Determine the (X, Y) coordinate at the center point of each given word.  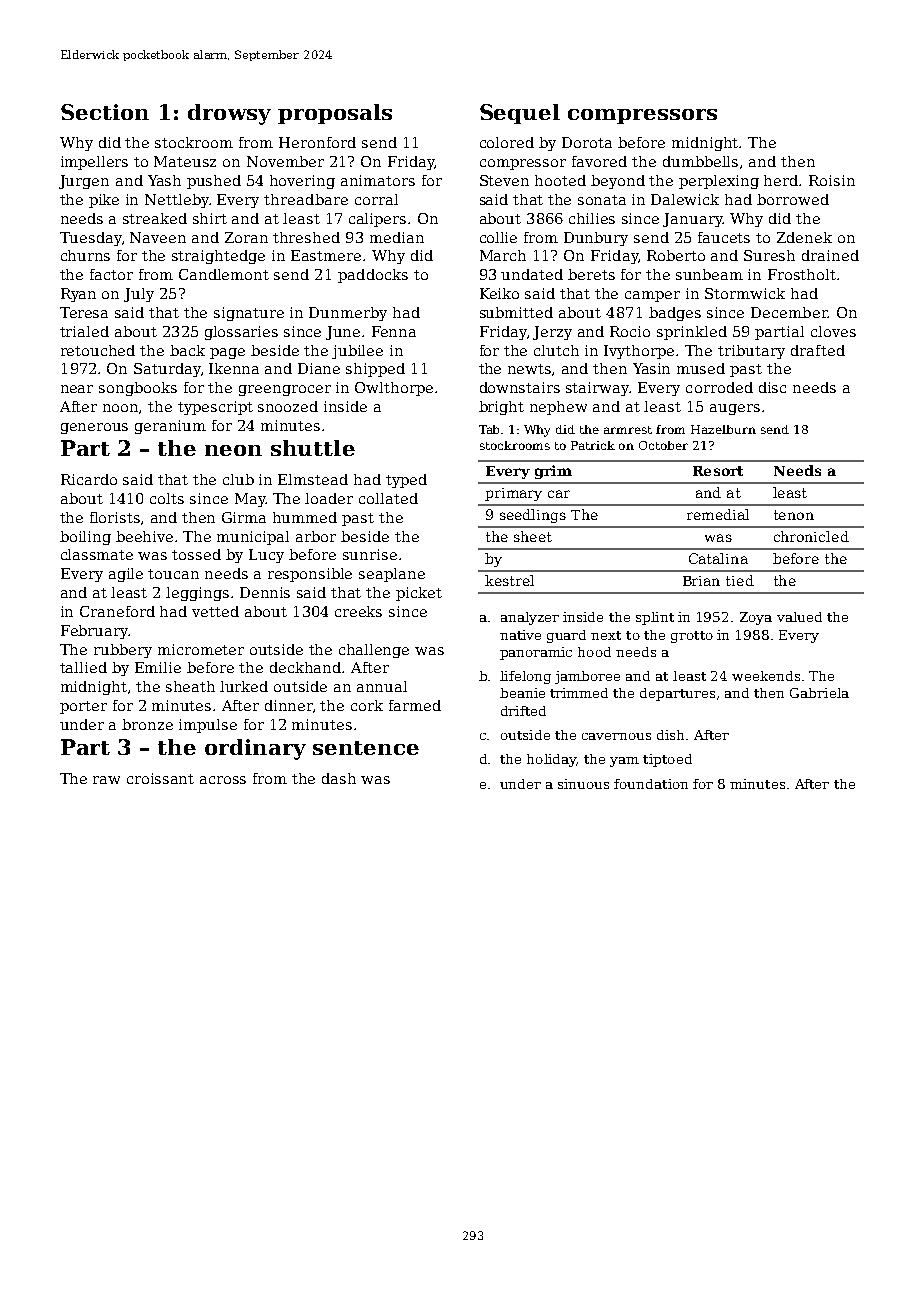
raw (106, 780)
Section (105, 112)
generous (94, 428)
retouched (98, 350)
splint (655, 618)
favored (599, 161)
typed (406, 481)
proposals (335, 114)
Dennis (265, 592)
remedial (718, 514)
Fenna (394, 331)
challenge (374, 651)
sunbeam (709, 274)
